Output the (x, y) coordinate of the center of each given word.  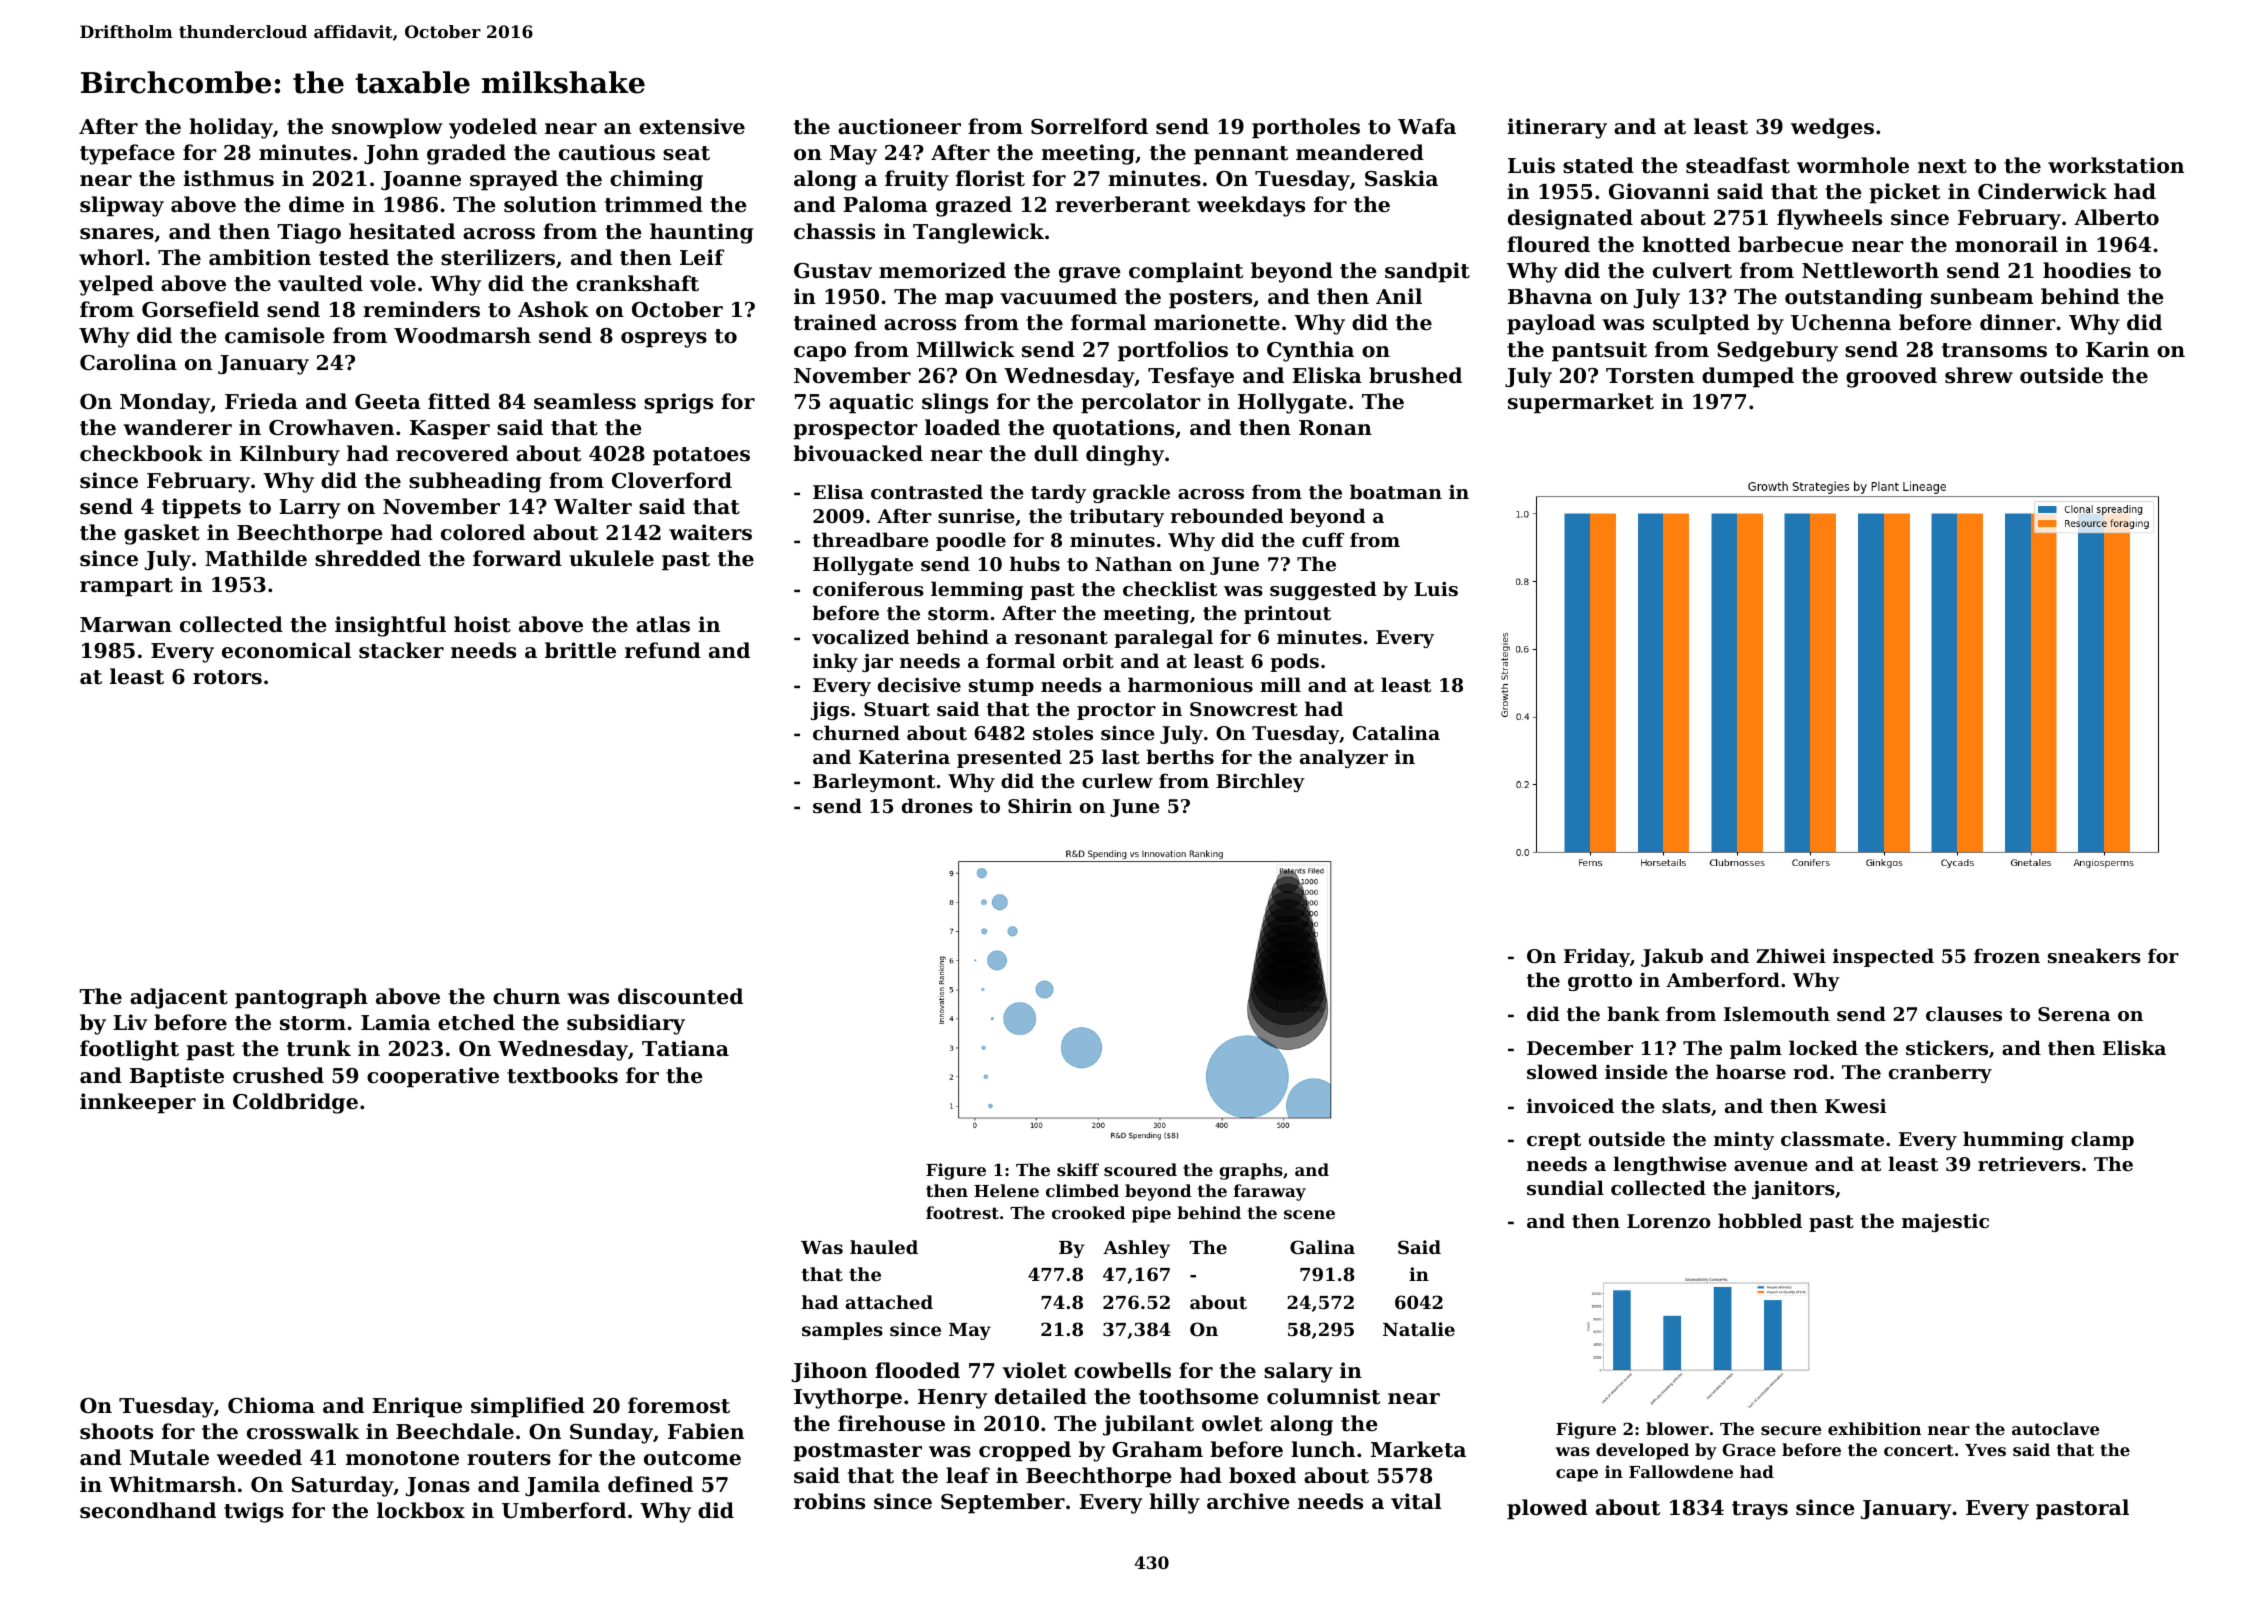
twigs (254, 1512)
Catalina (1396, 733)
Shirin (1040, 805)
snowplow (387, 128)
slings (955, 403)
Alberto (2116, 217)
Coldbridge (295, 1103)
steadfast (1738, 165)
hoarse (1751, 1071)
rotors (227, 677)
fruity (917, 180)
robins (829, 1501)
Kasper (450, 430)
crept (1554, 1141)
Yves (1985, 1450)
